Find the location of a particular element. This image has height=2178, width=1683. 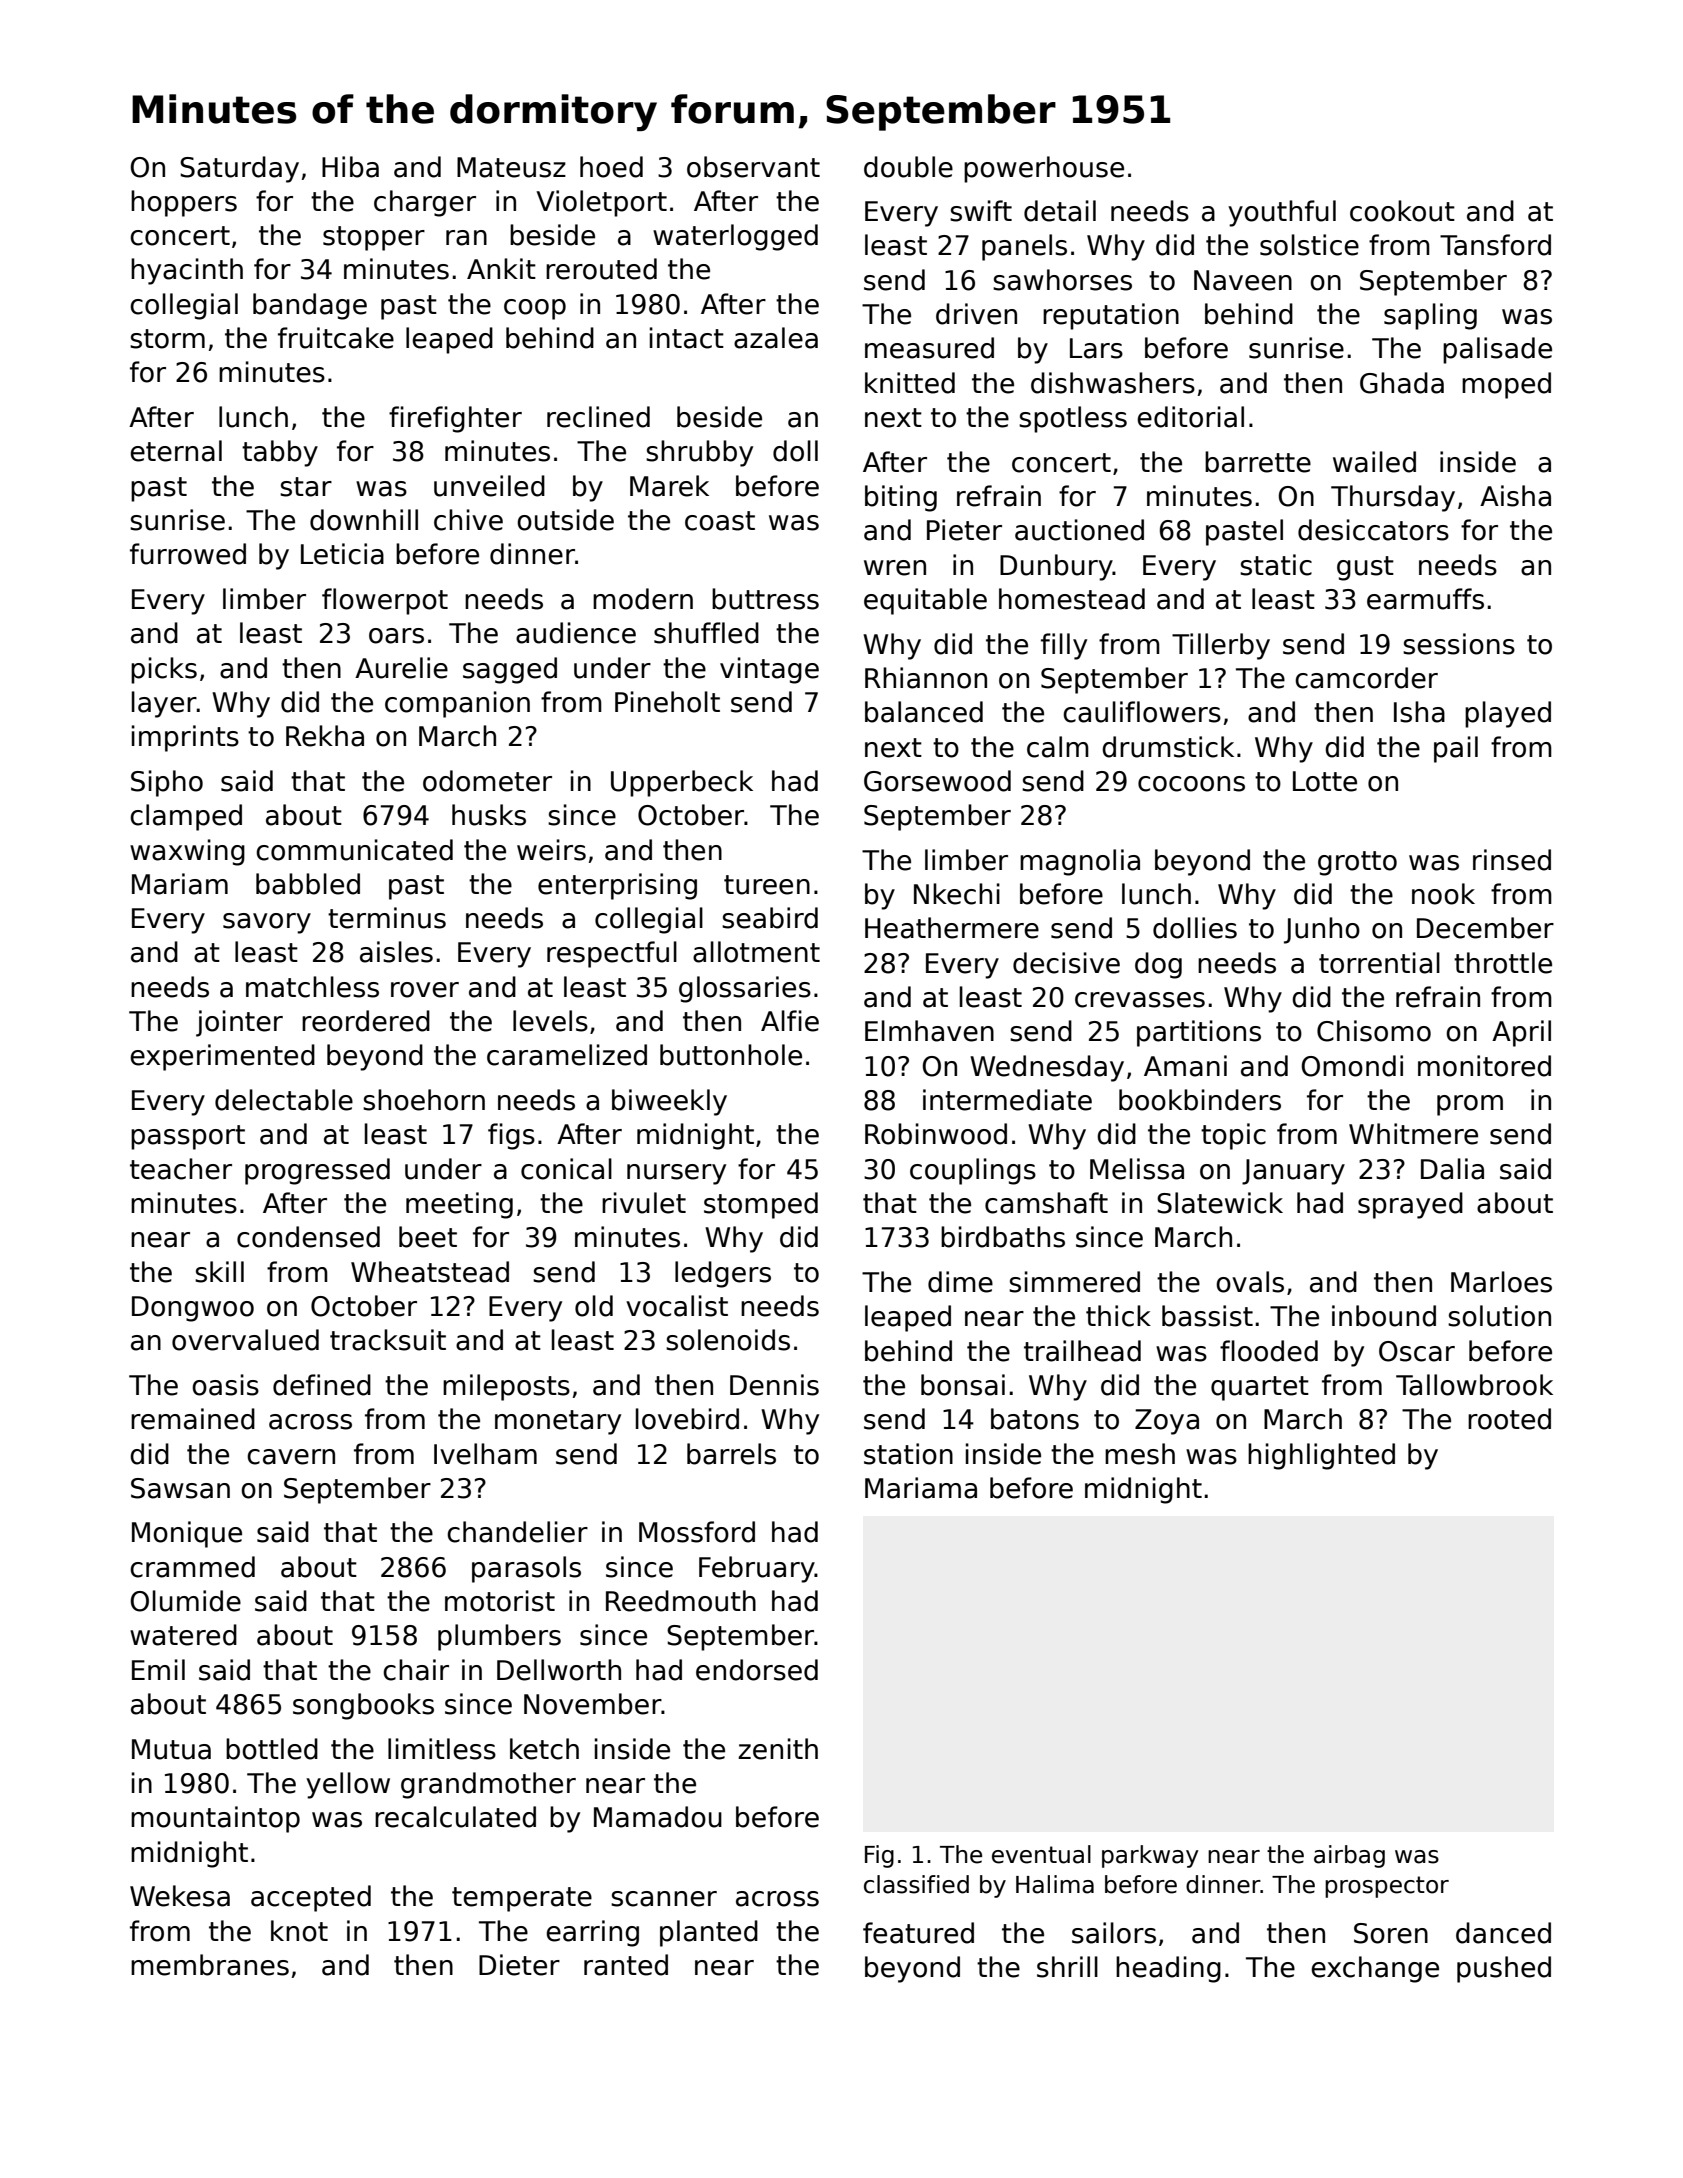

mileposts is located at coordinates (506, 1387).
